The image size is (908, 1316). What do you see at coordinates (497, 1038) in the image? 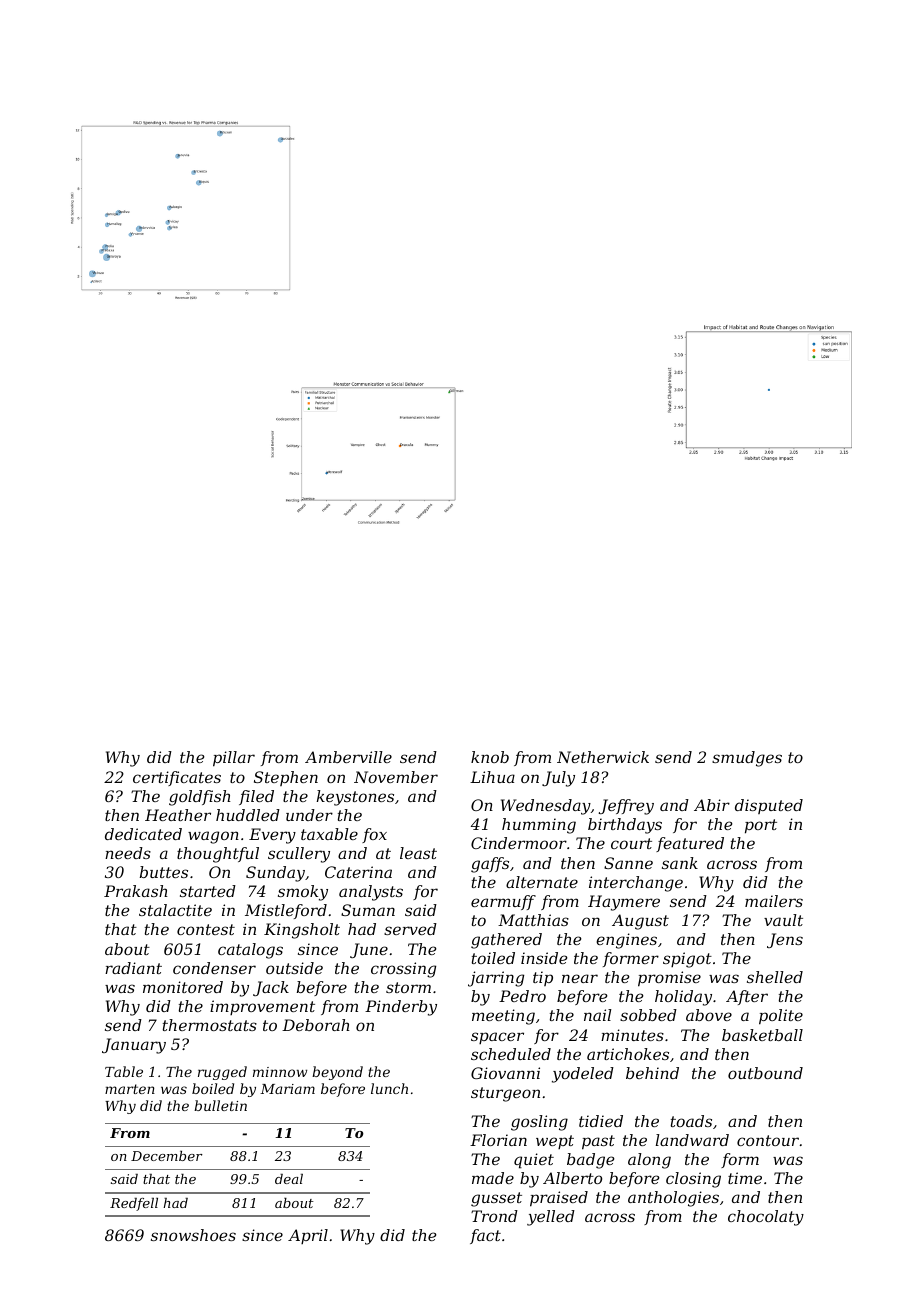
I see `spacer` at bounding box center [497, 1038].
